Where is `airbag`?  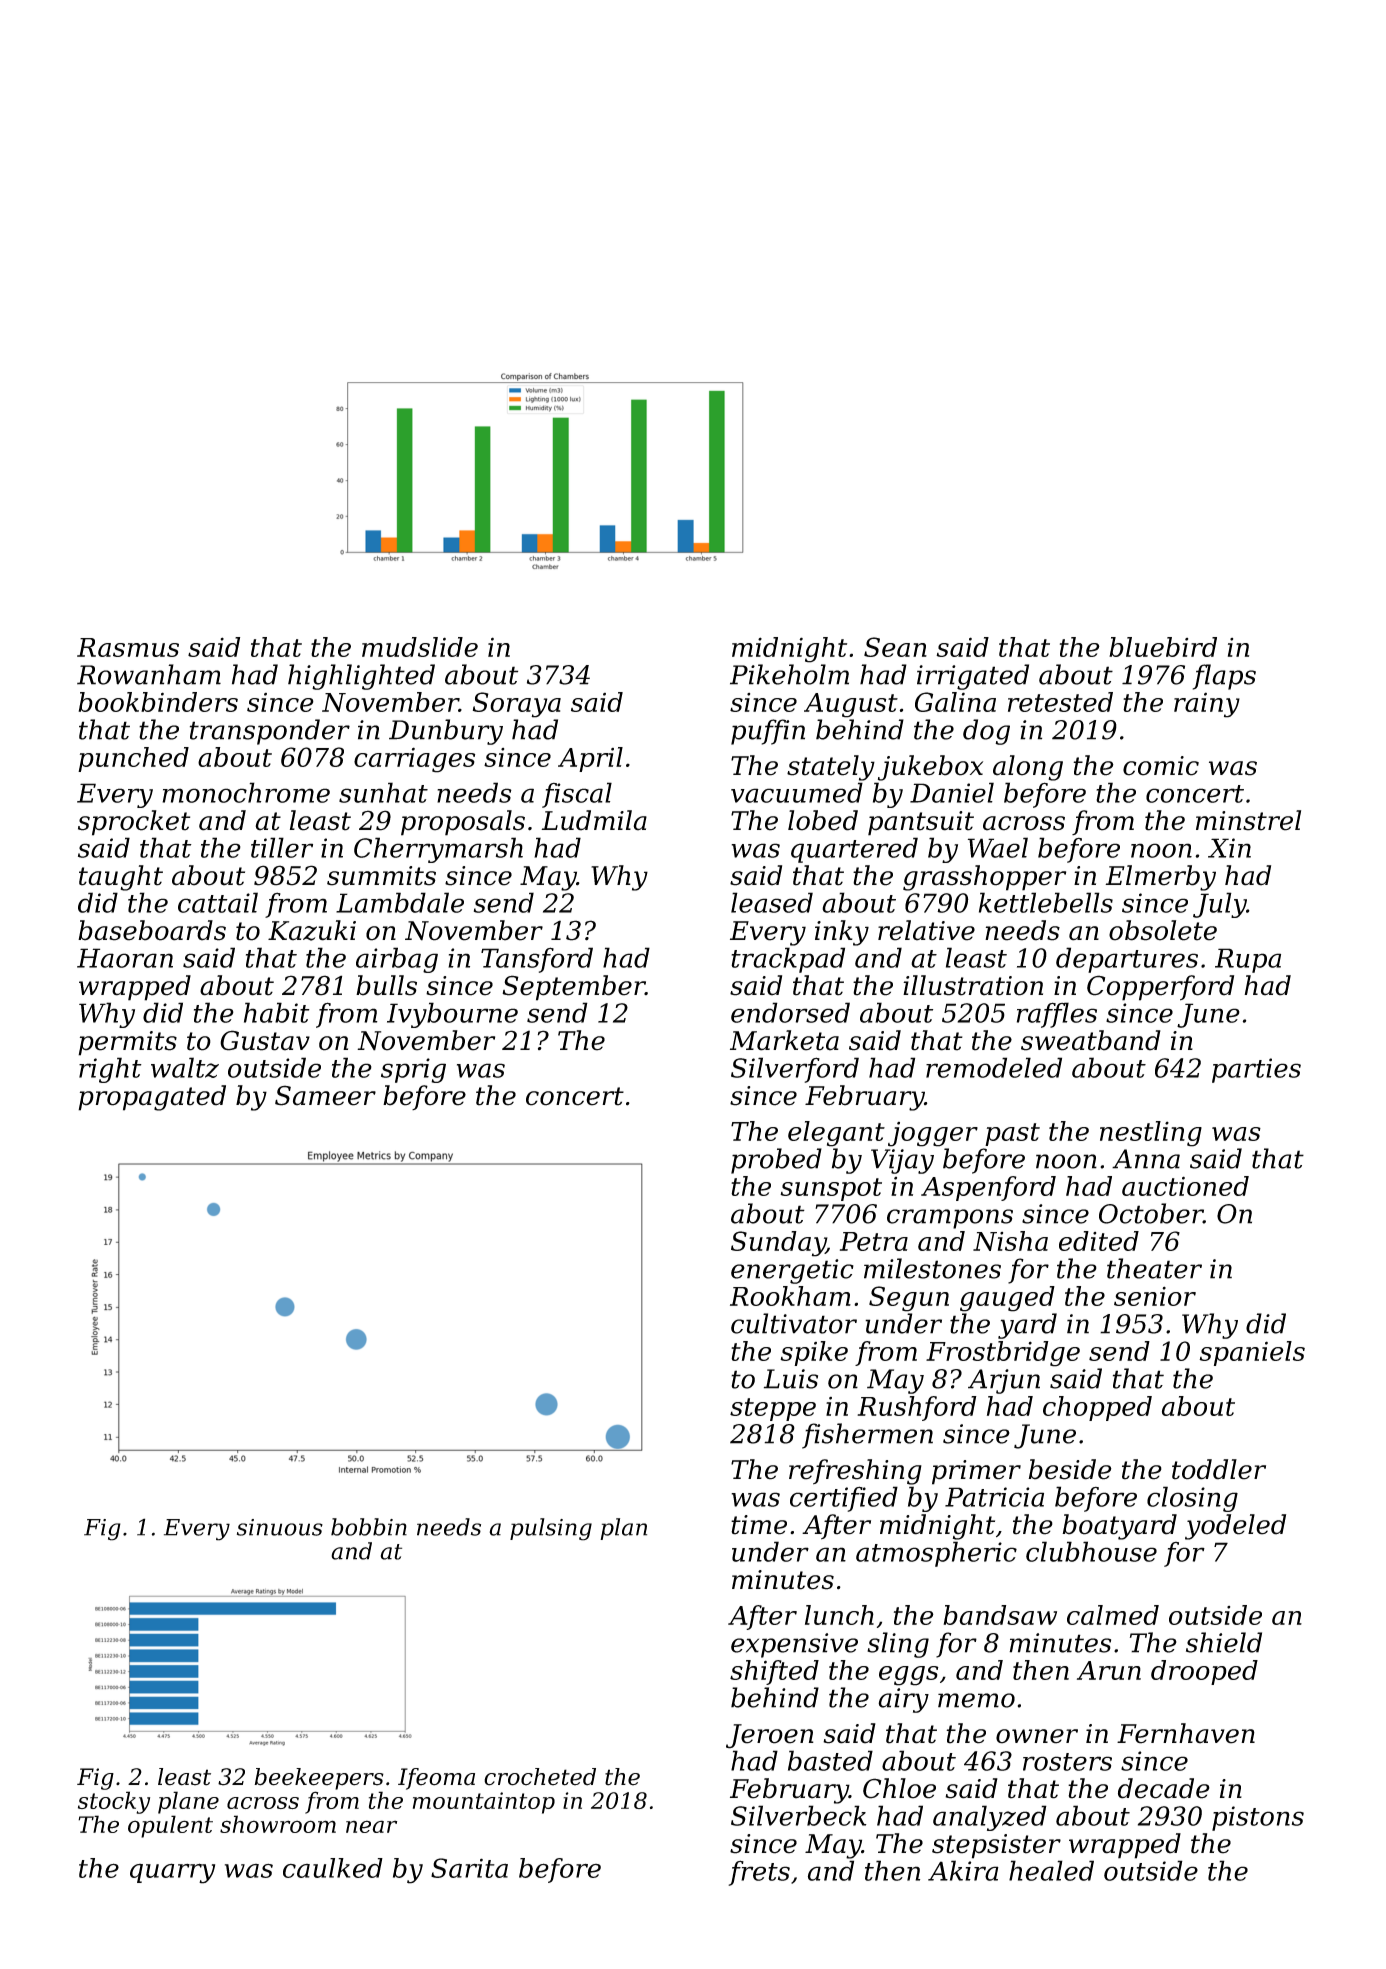
airbag is located at coordinates (397, 960).
